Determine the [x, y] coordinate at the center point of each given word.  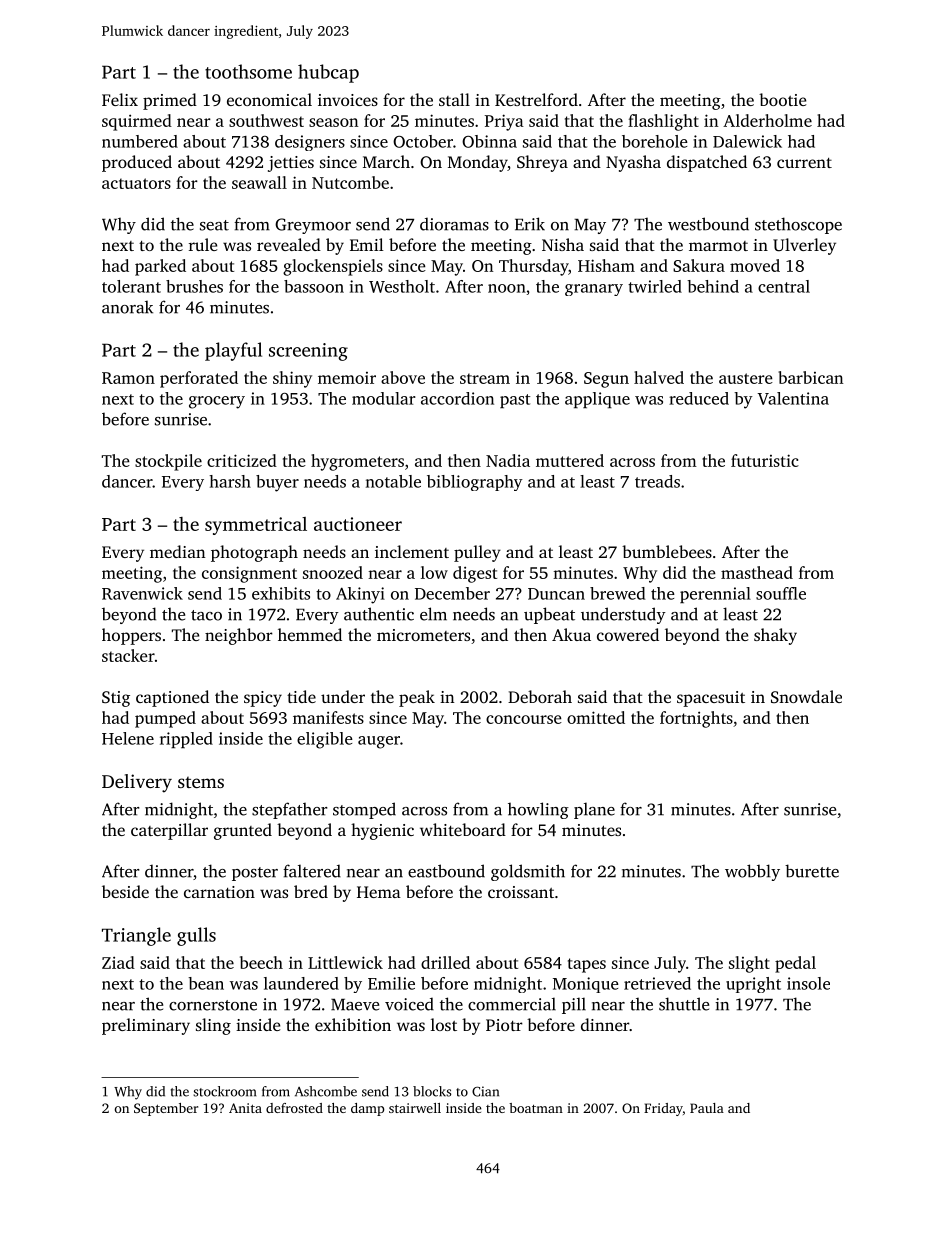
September [166, 1109]
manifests [328, 717]
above [403, 377]
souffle [781, 593]
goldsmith [528, 872]
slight [749, 964]
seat [214, 225]
